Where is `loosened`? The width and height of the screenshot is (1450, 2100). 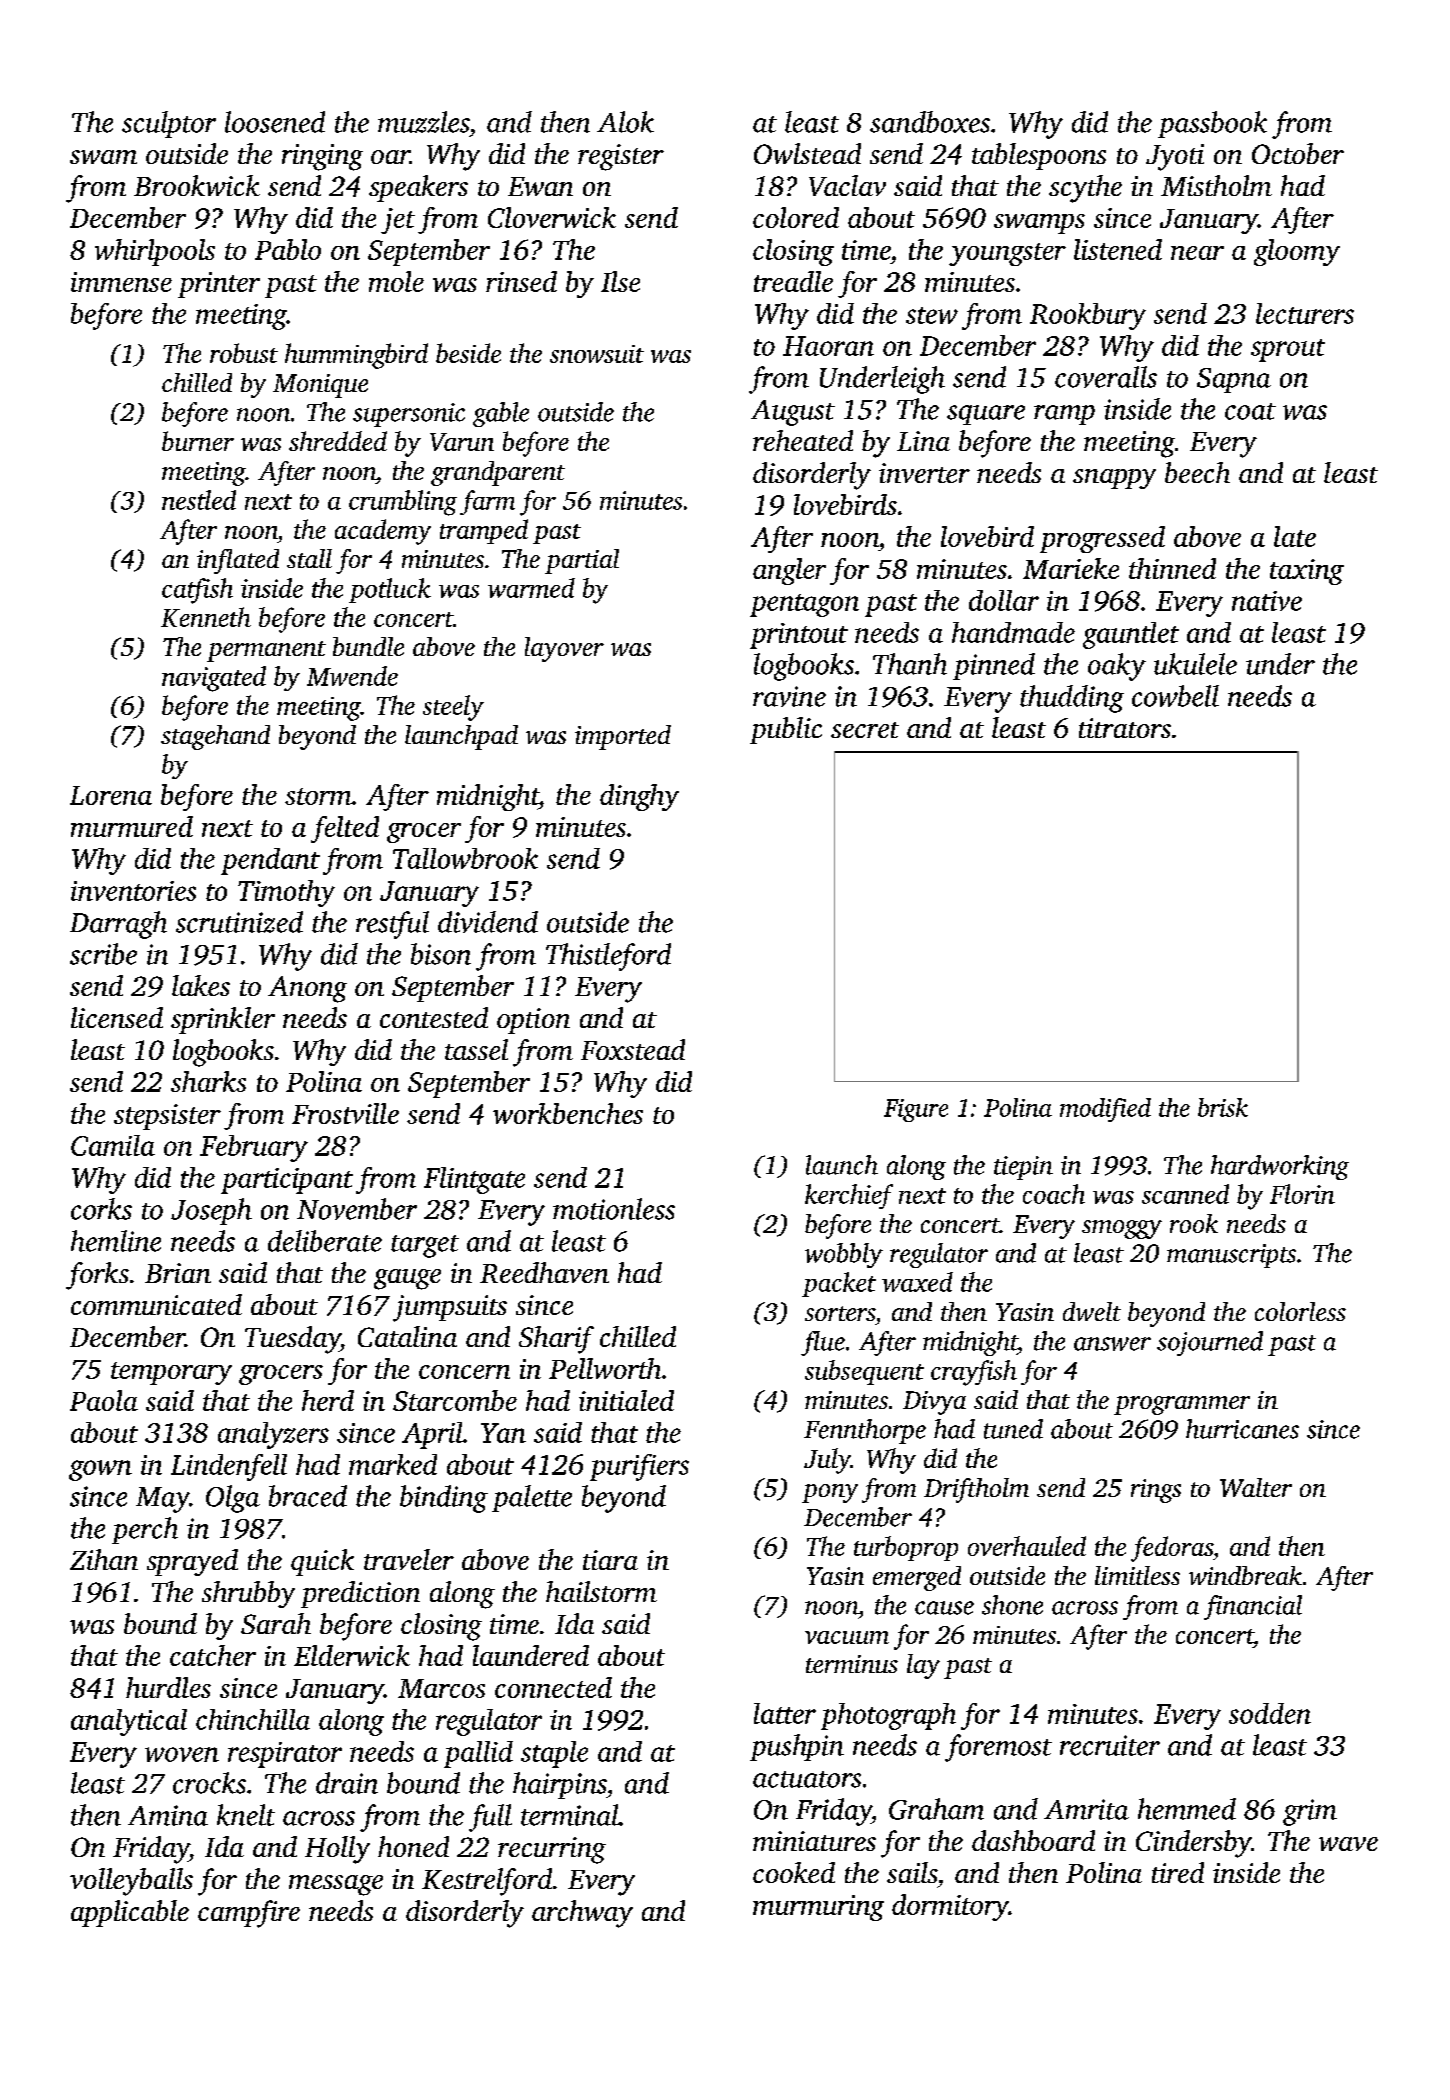
loosened is located at coordinates (275, 122).
